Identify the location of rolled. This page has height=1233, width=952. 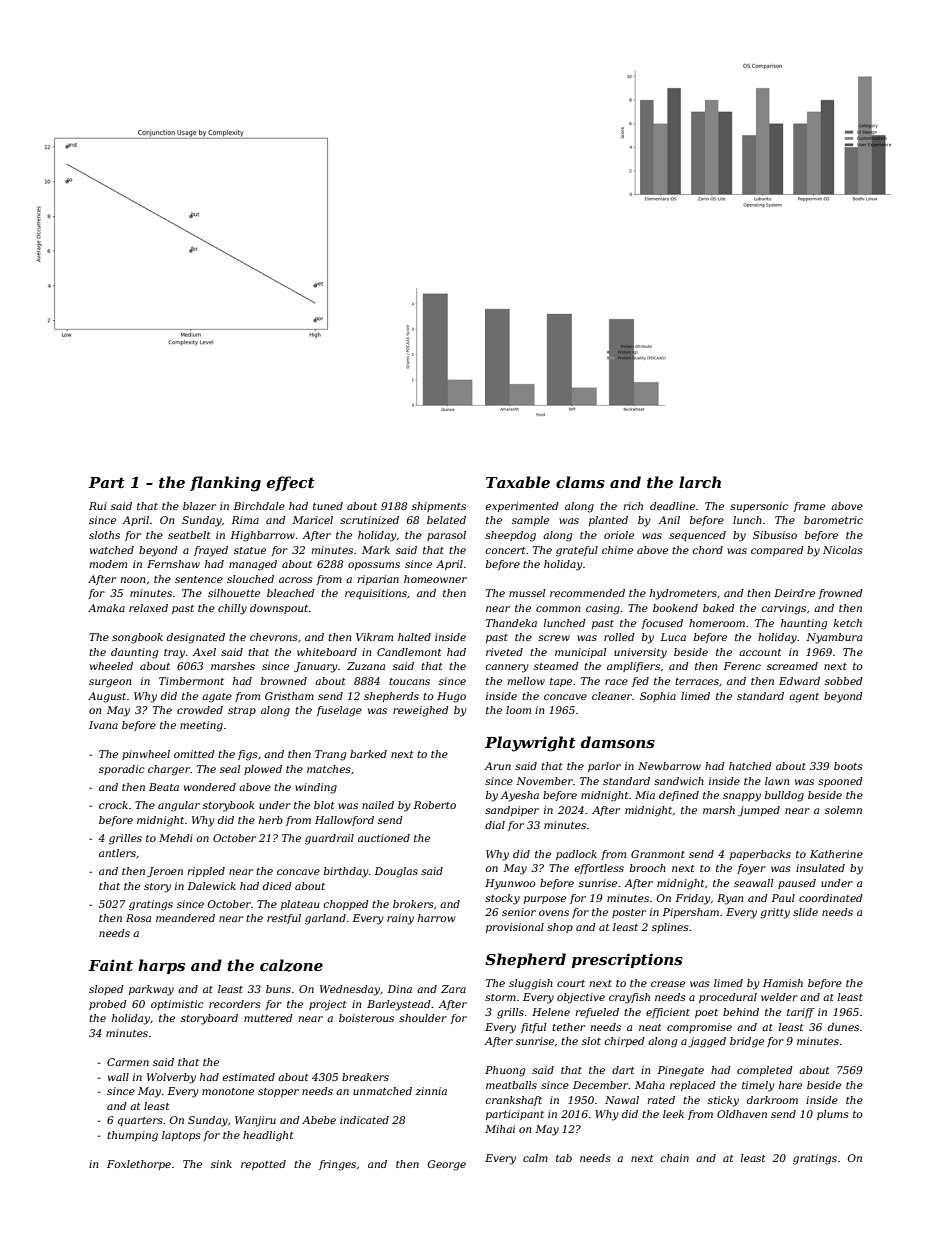
(619, 637).
